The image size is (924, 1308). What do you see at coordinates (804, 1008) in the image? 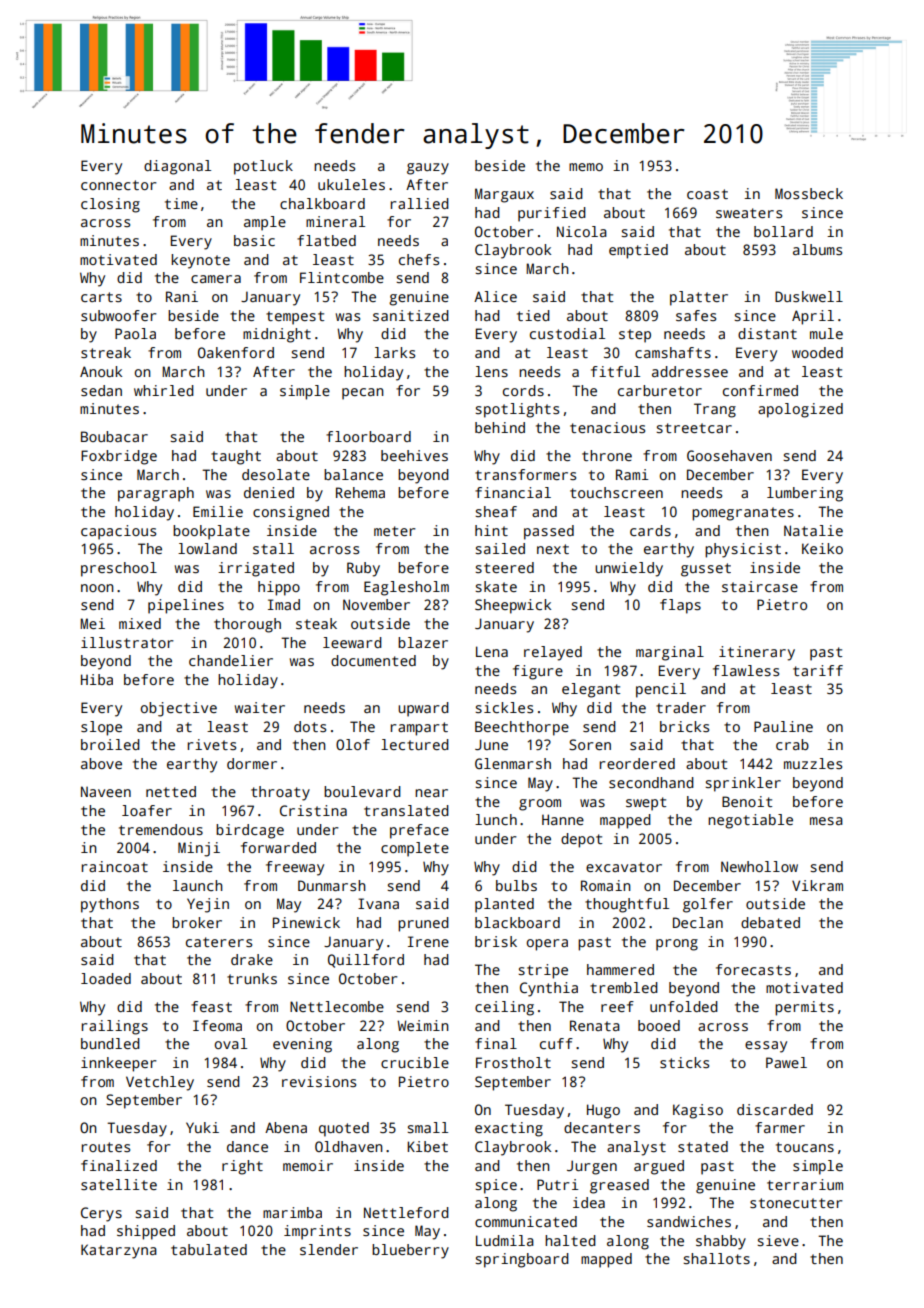
I see `permits` at bounding box center [804, 1008].
